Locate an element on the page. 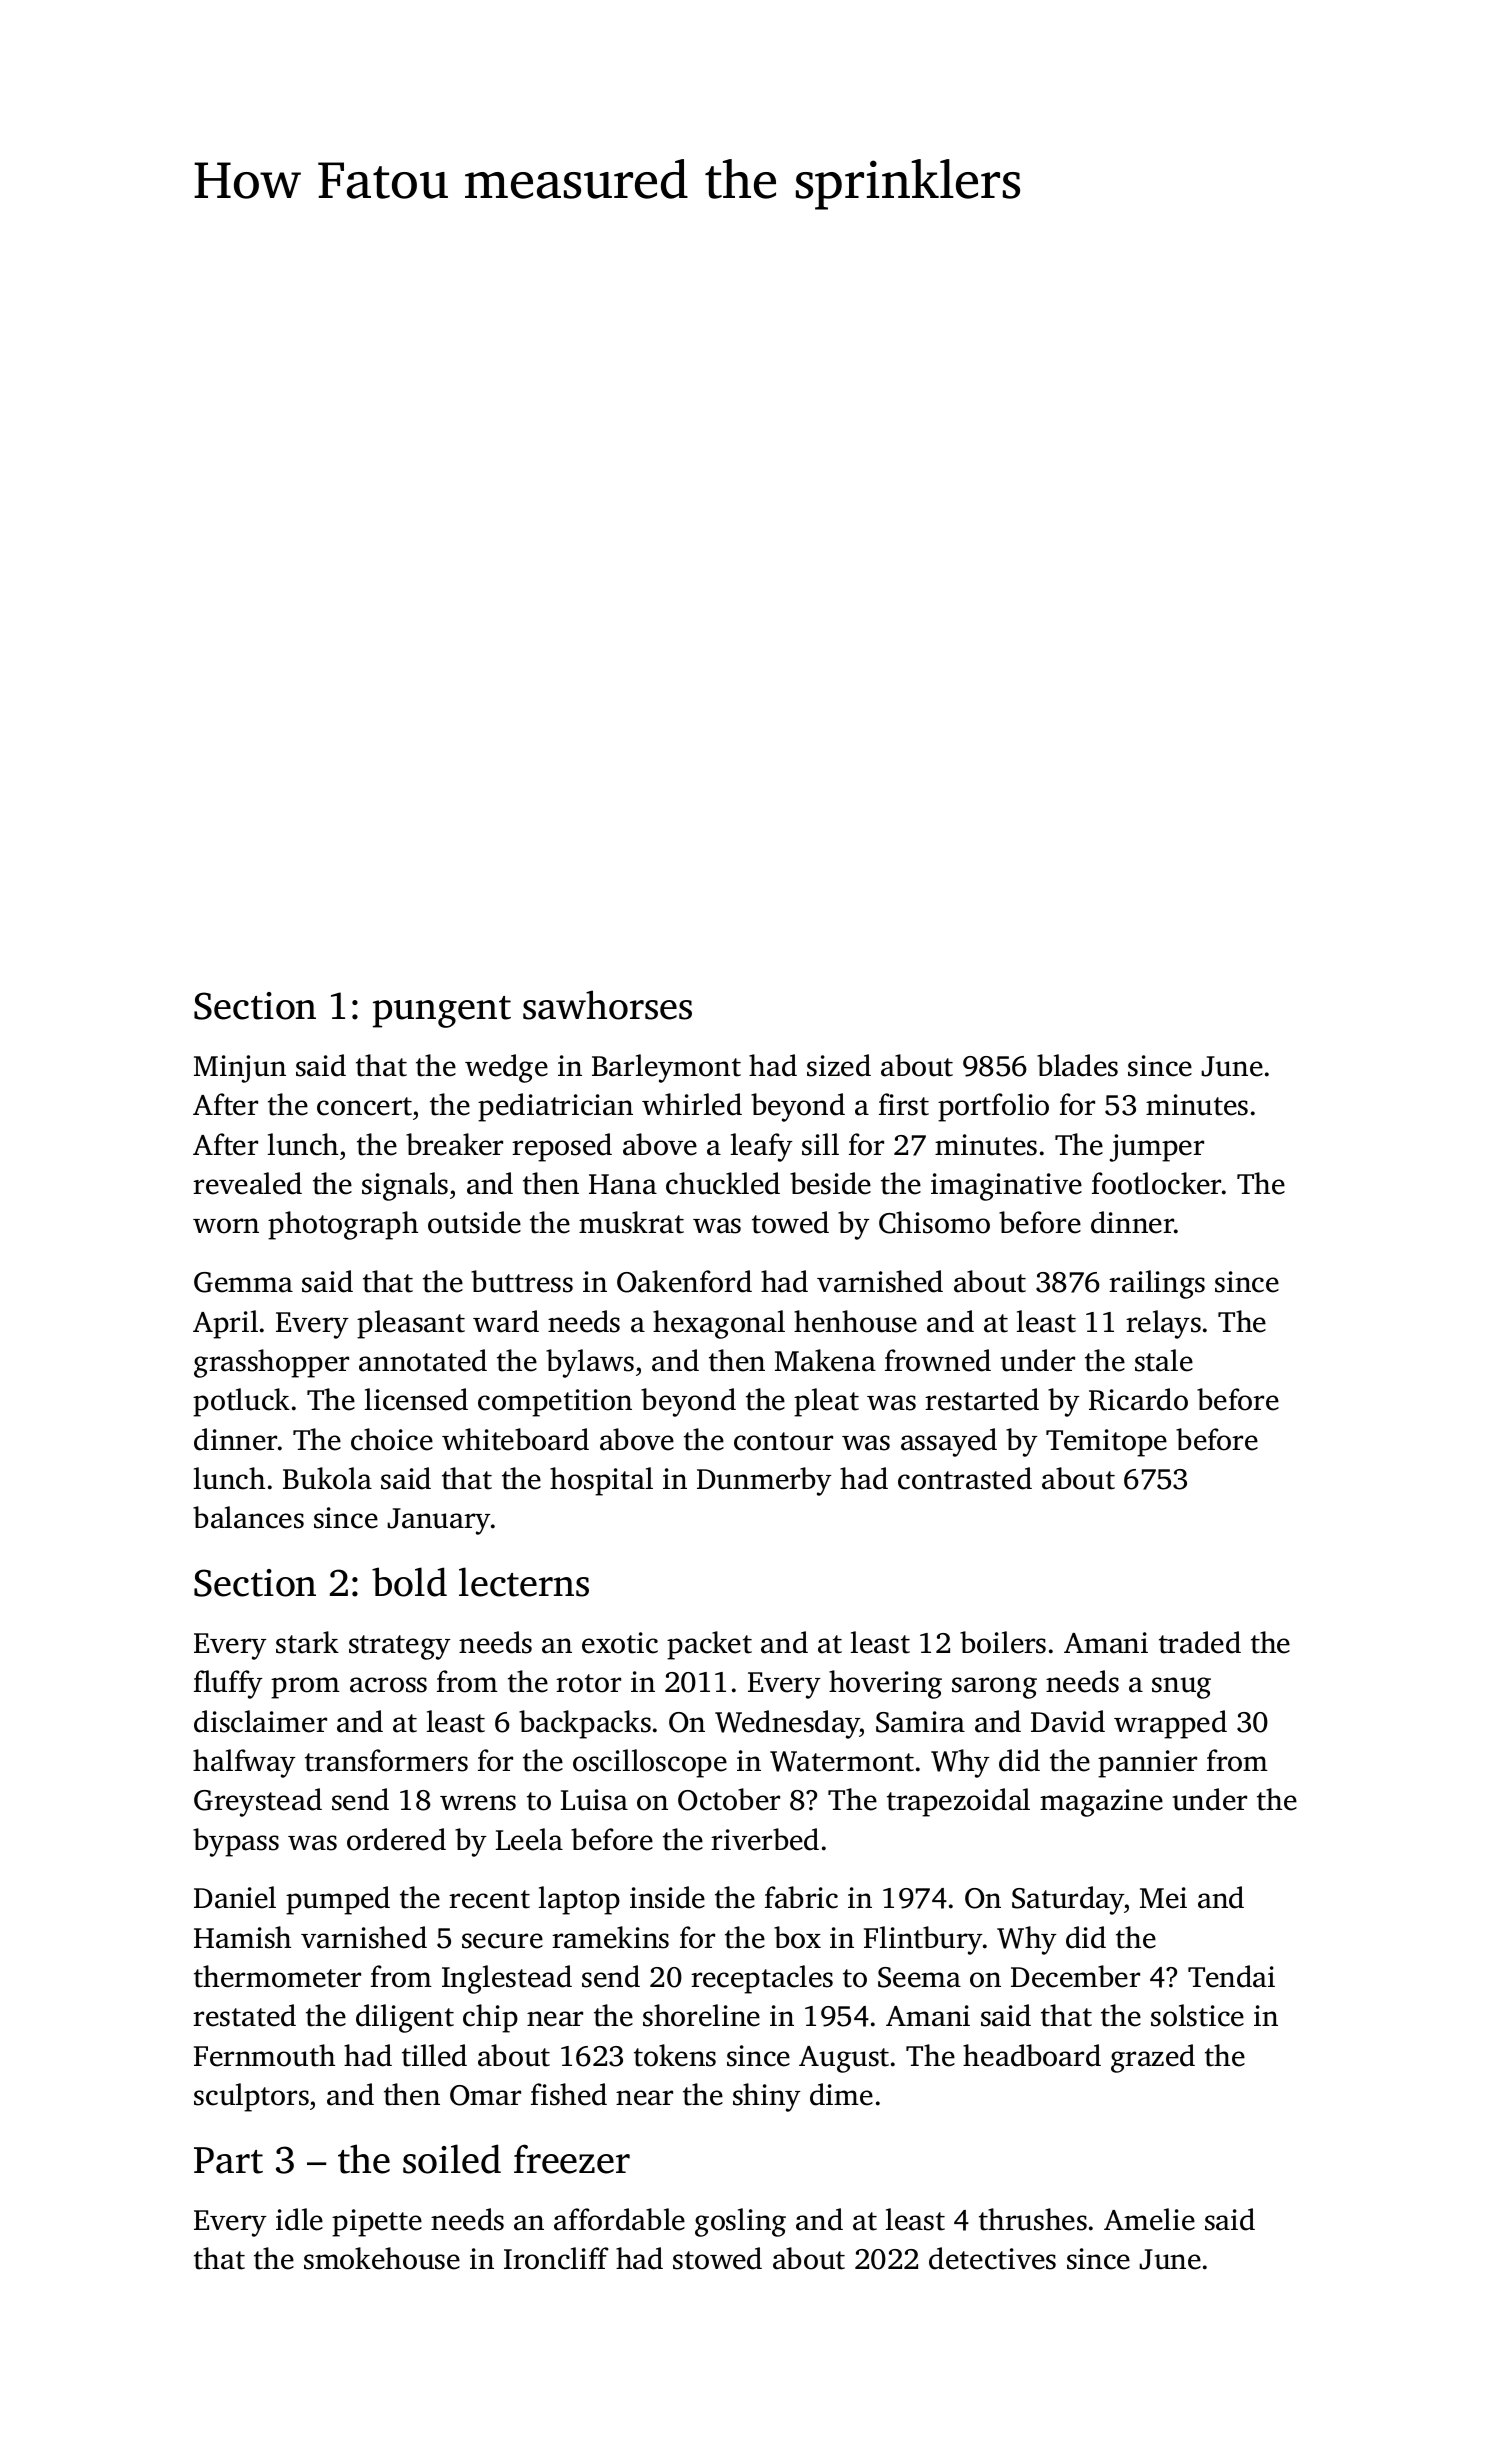 The height and width of the page is (2464, 1496). Tendai is located at coordinates (1231, 1976).
